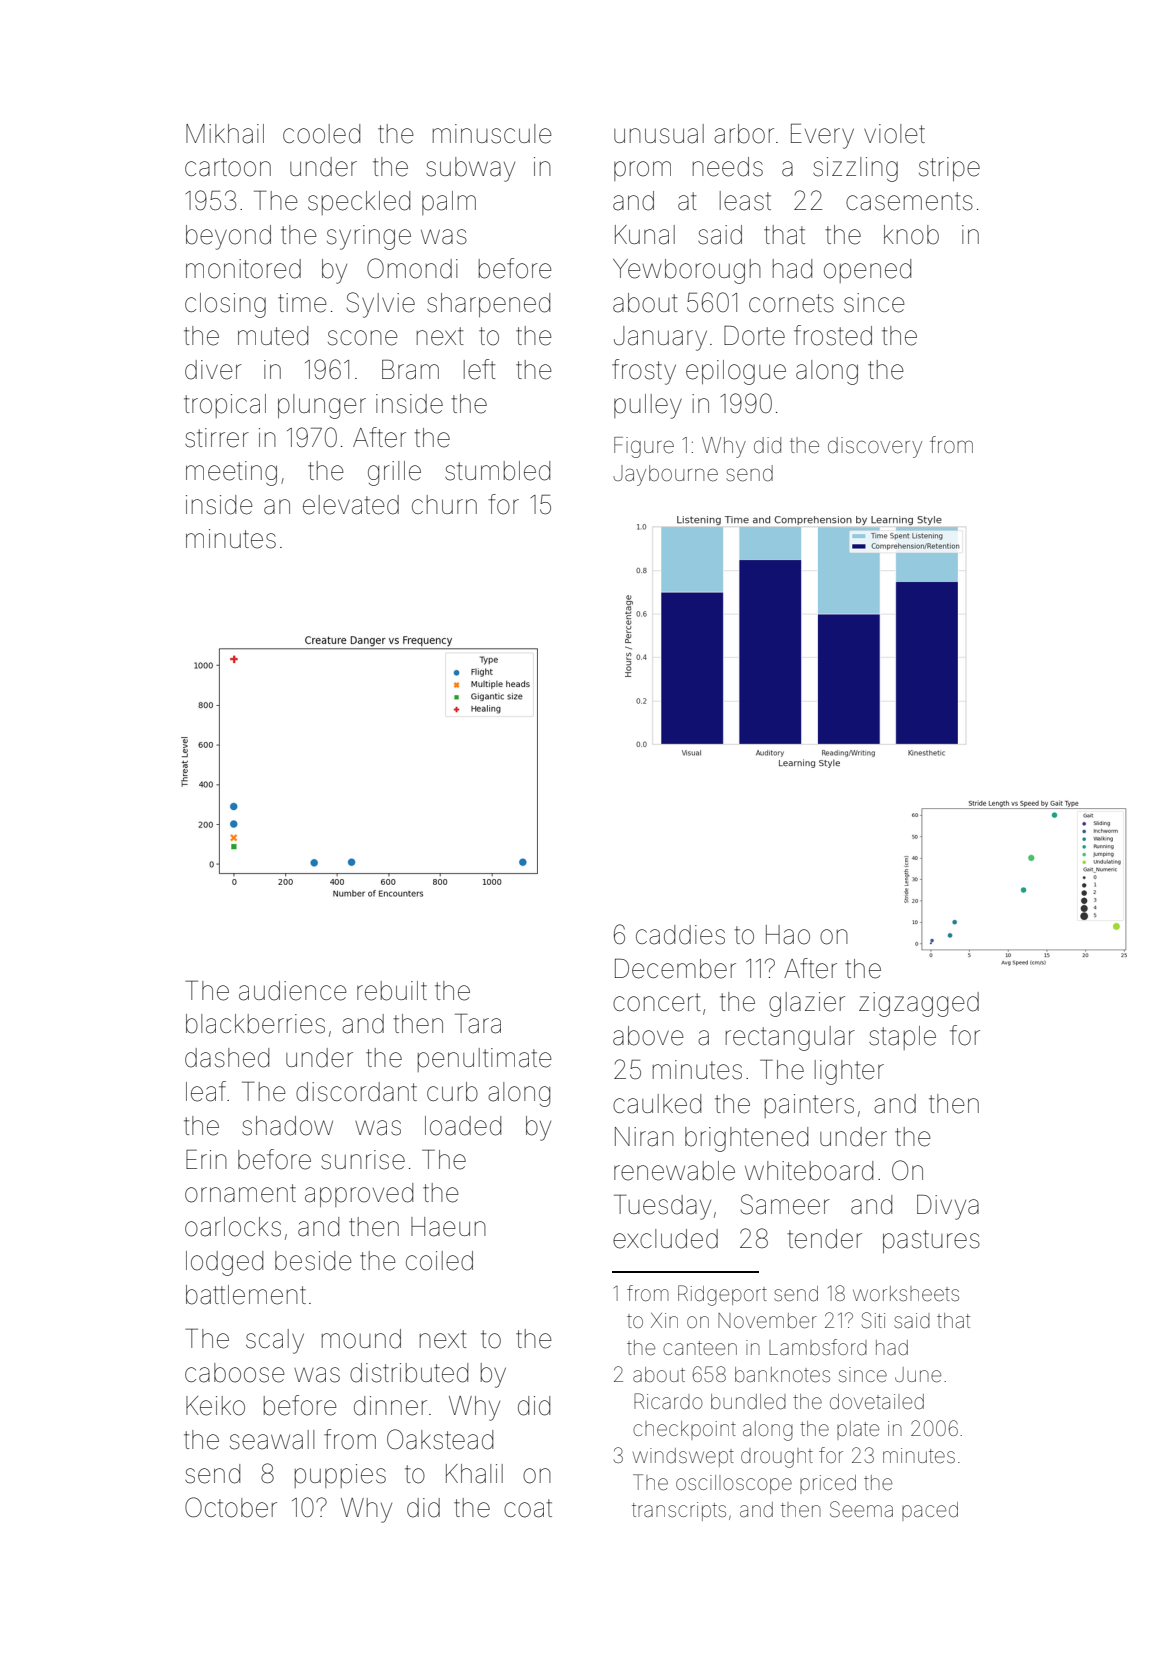 The image size is (1165, 1654). What do you see at coordinates (665, 475) in the image?
I see `Jaybourne` at bounding box center [665, 475].
